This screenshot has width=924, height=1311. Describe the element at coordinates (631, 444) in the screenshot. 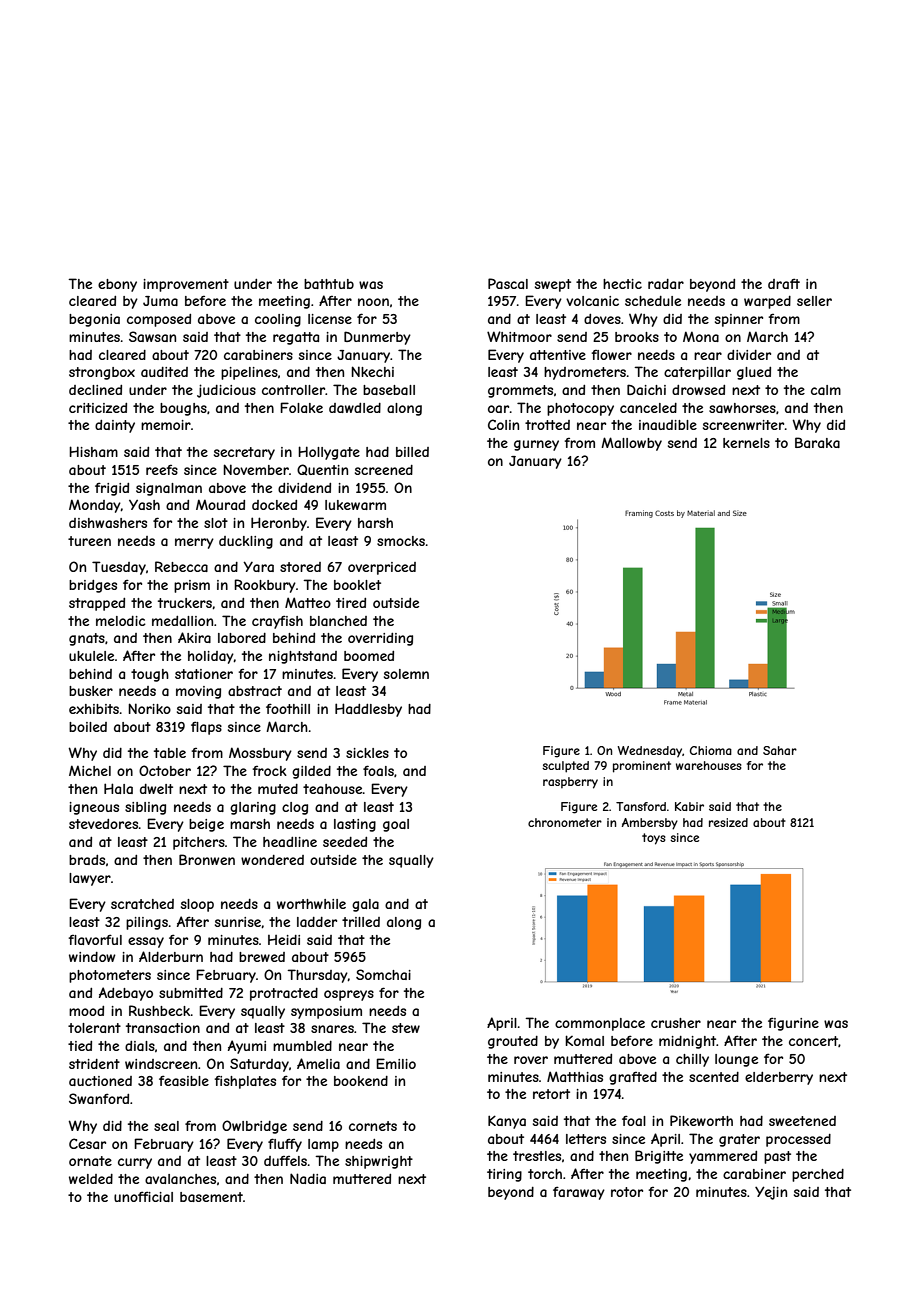

I see `Mallowby` at that location.
